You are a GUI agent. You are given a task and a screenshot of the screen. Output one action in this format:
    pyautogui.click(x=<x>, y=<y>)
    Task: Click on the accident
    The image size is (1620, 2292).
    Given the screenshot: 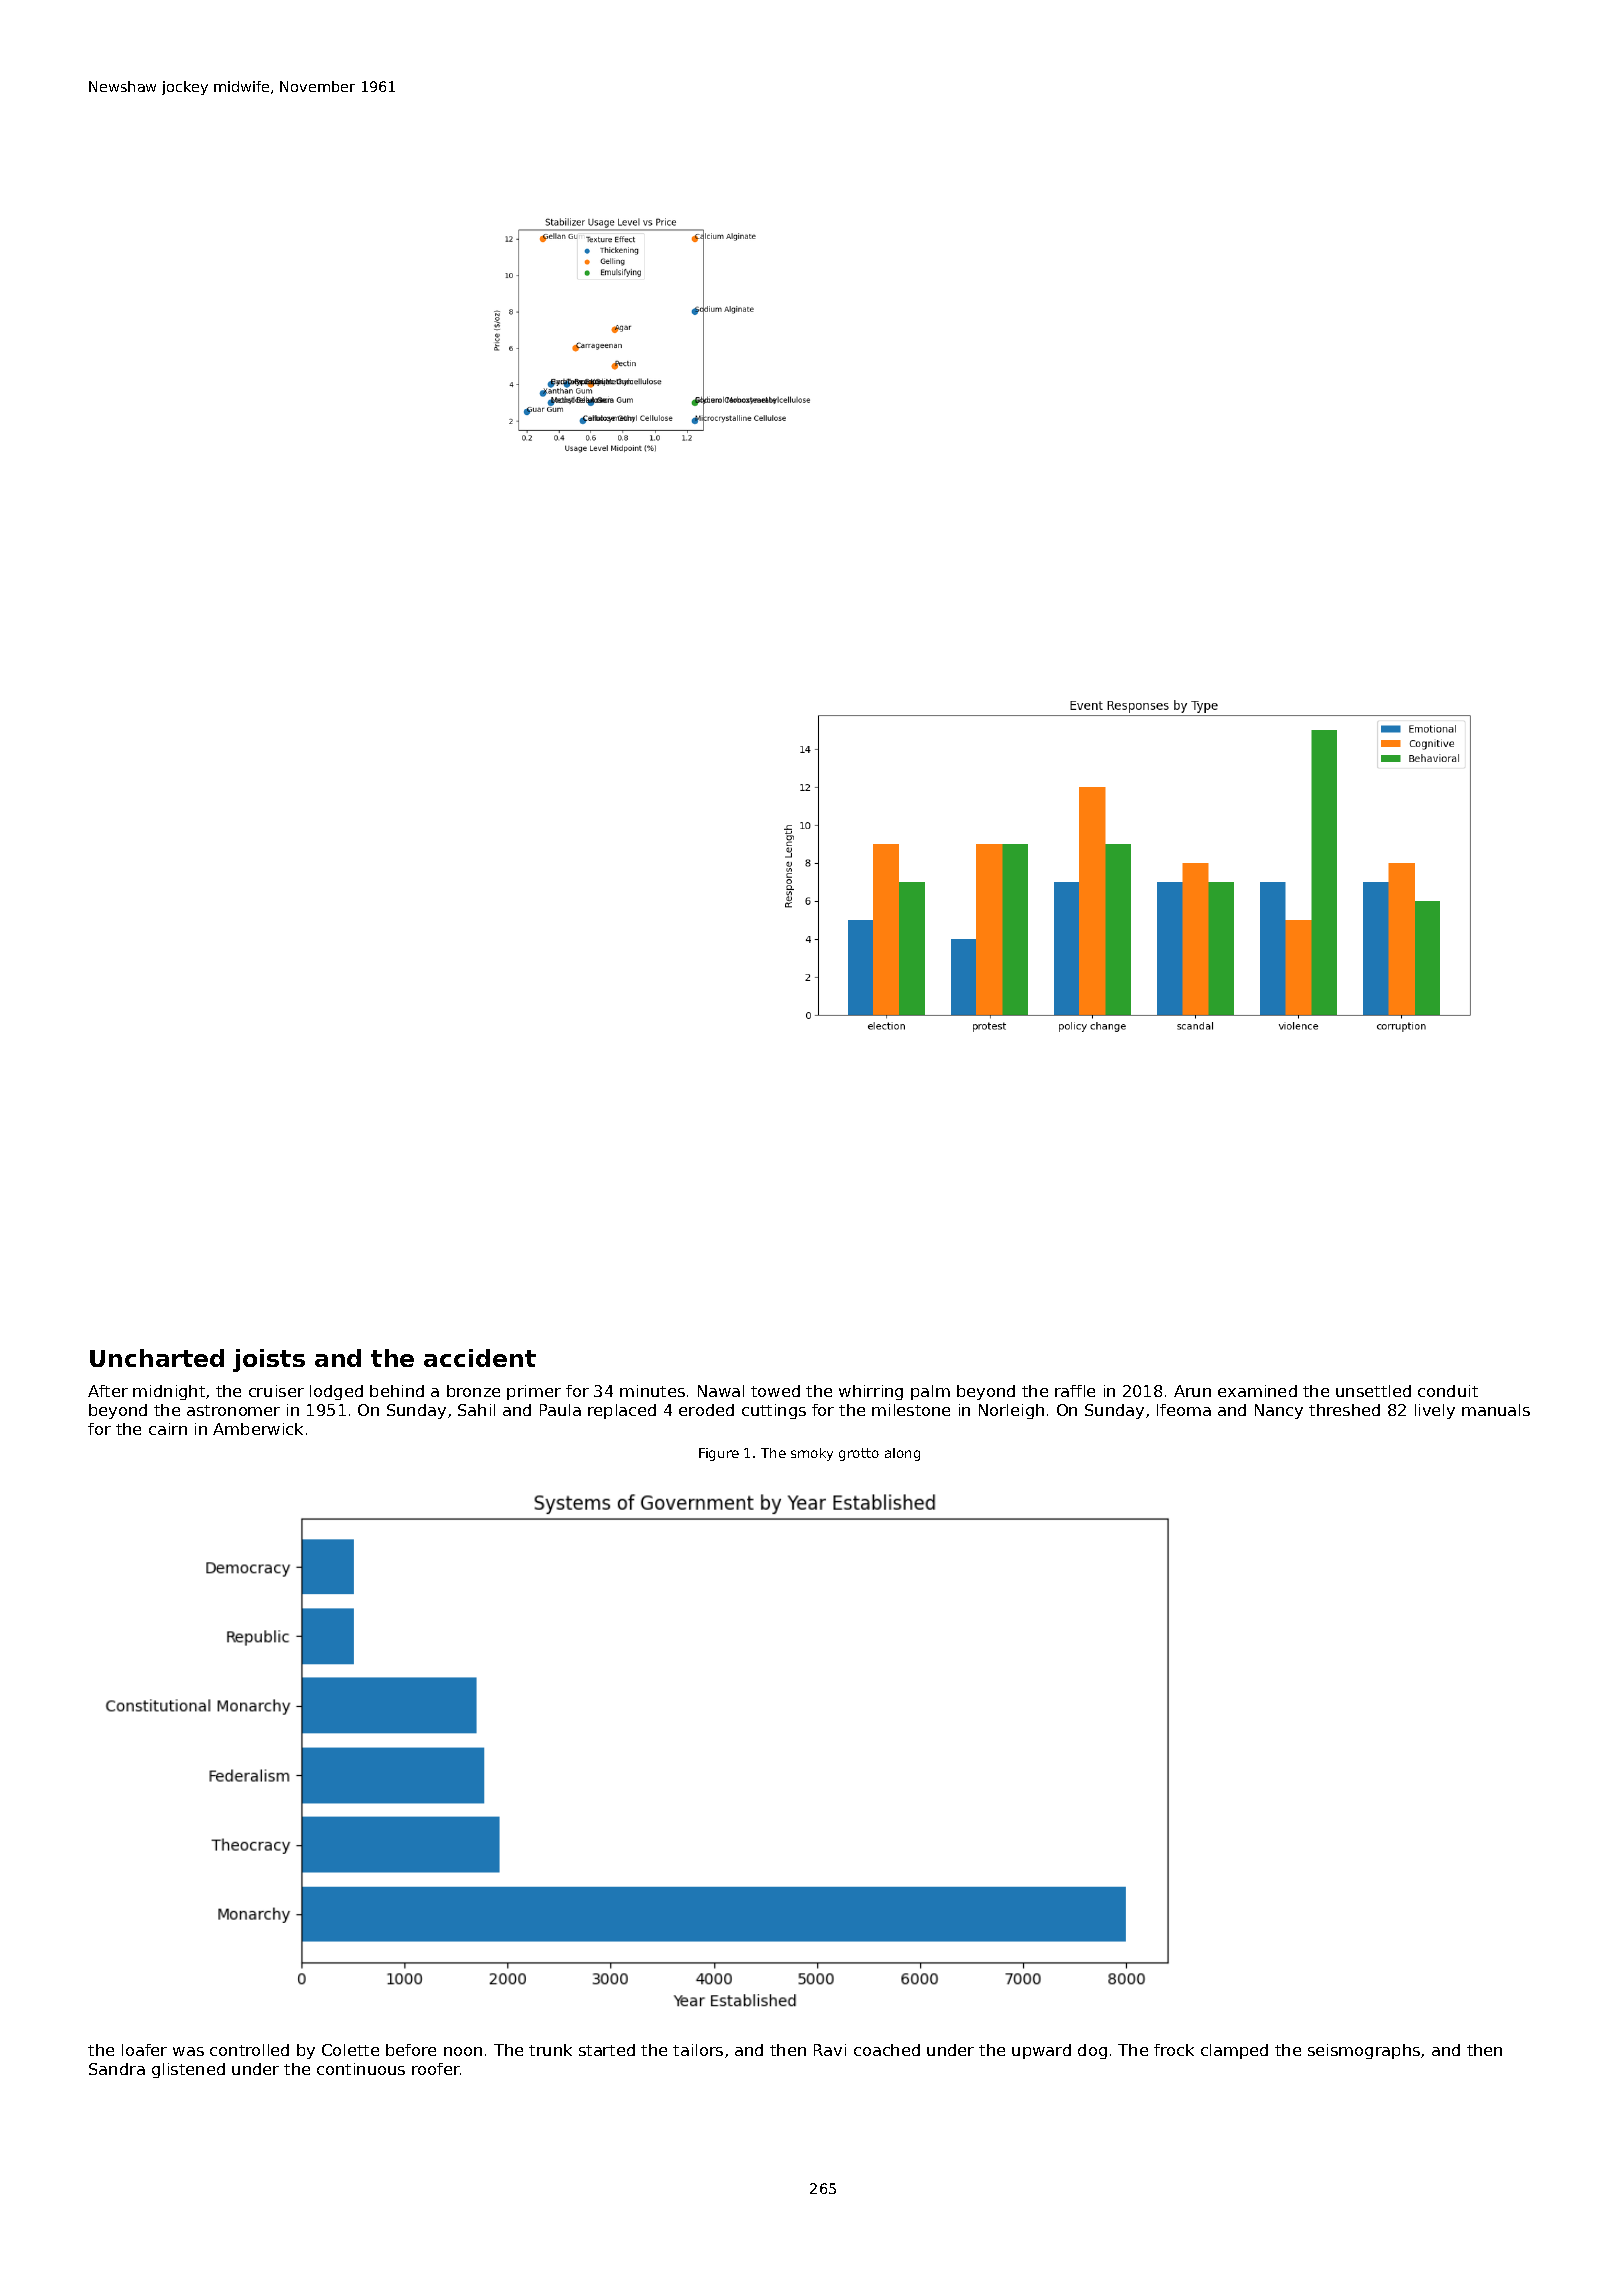 What is the action you would take?
    pyautogui.click(x=480, y=1358)
